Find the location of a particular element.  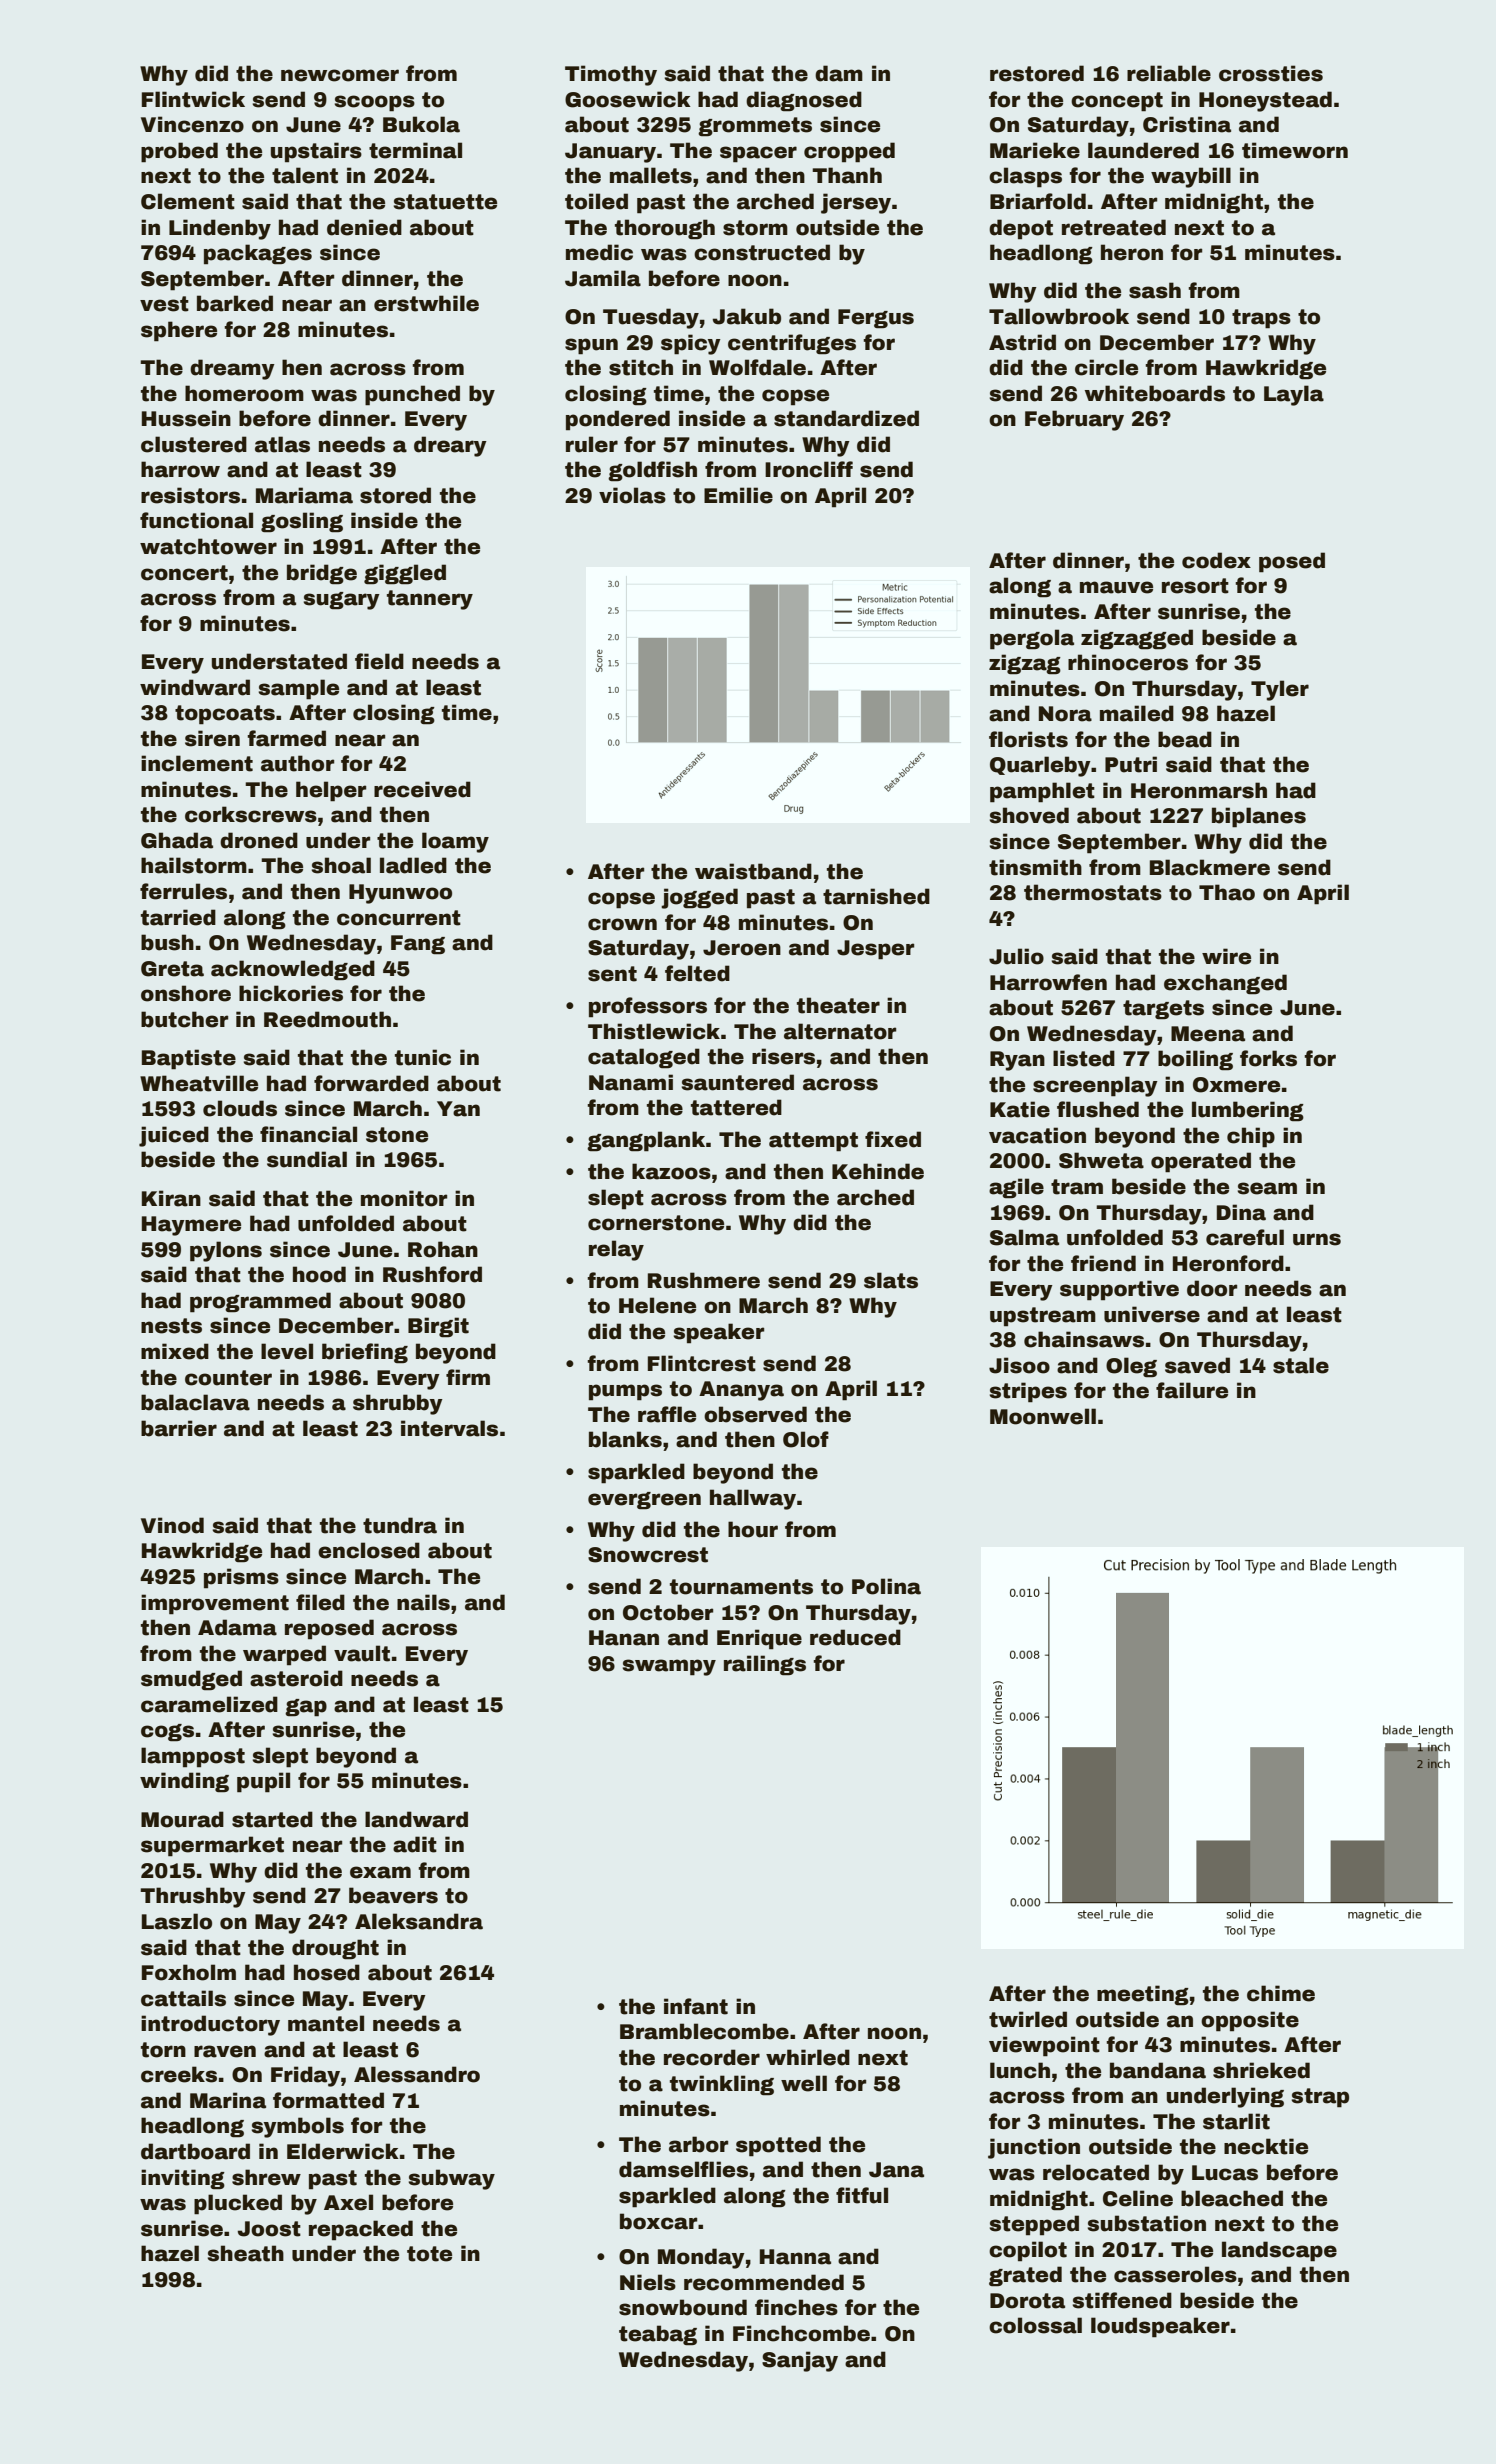

universe is located at coordinates (1152, 1314).
